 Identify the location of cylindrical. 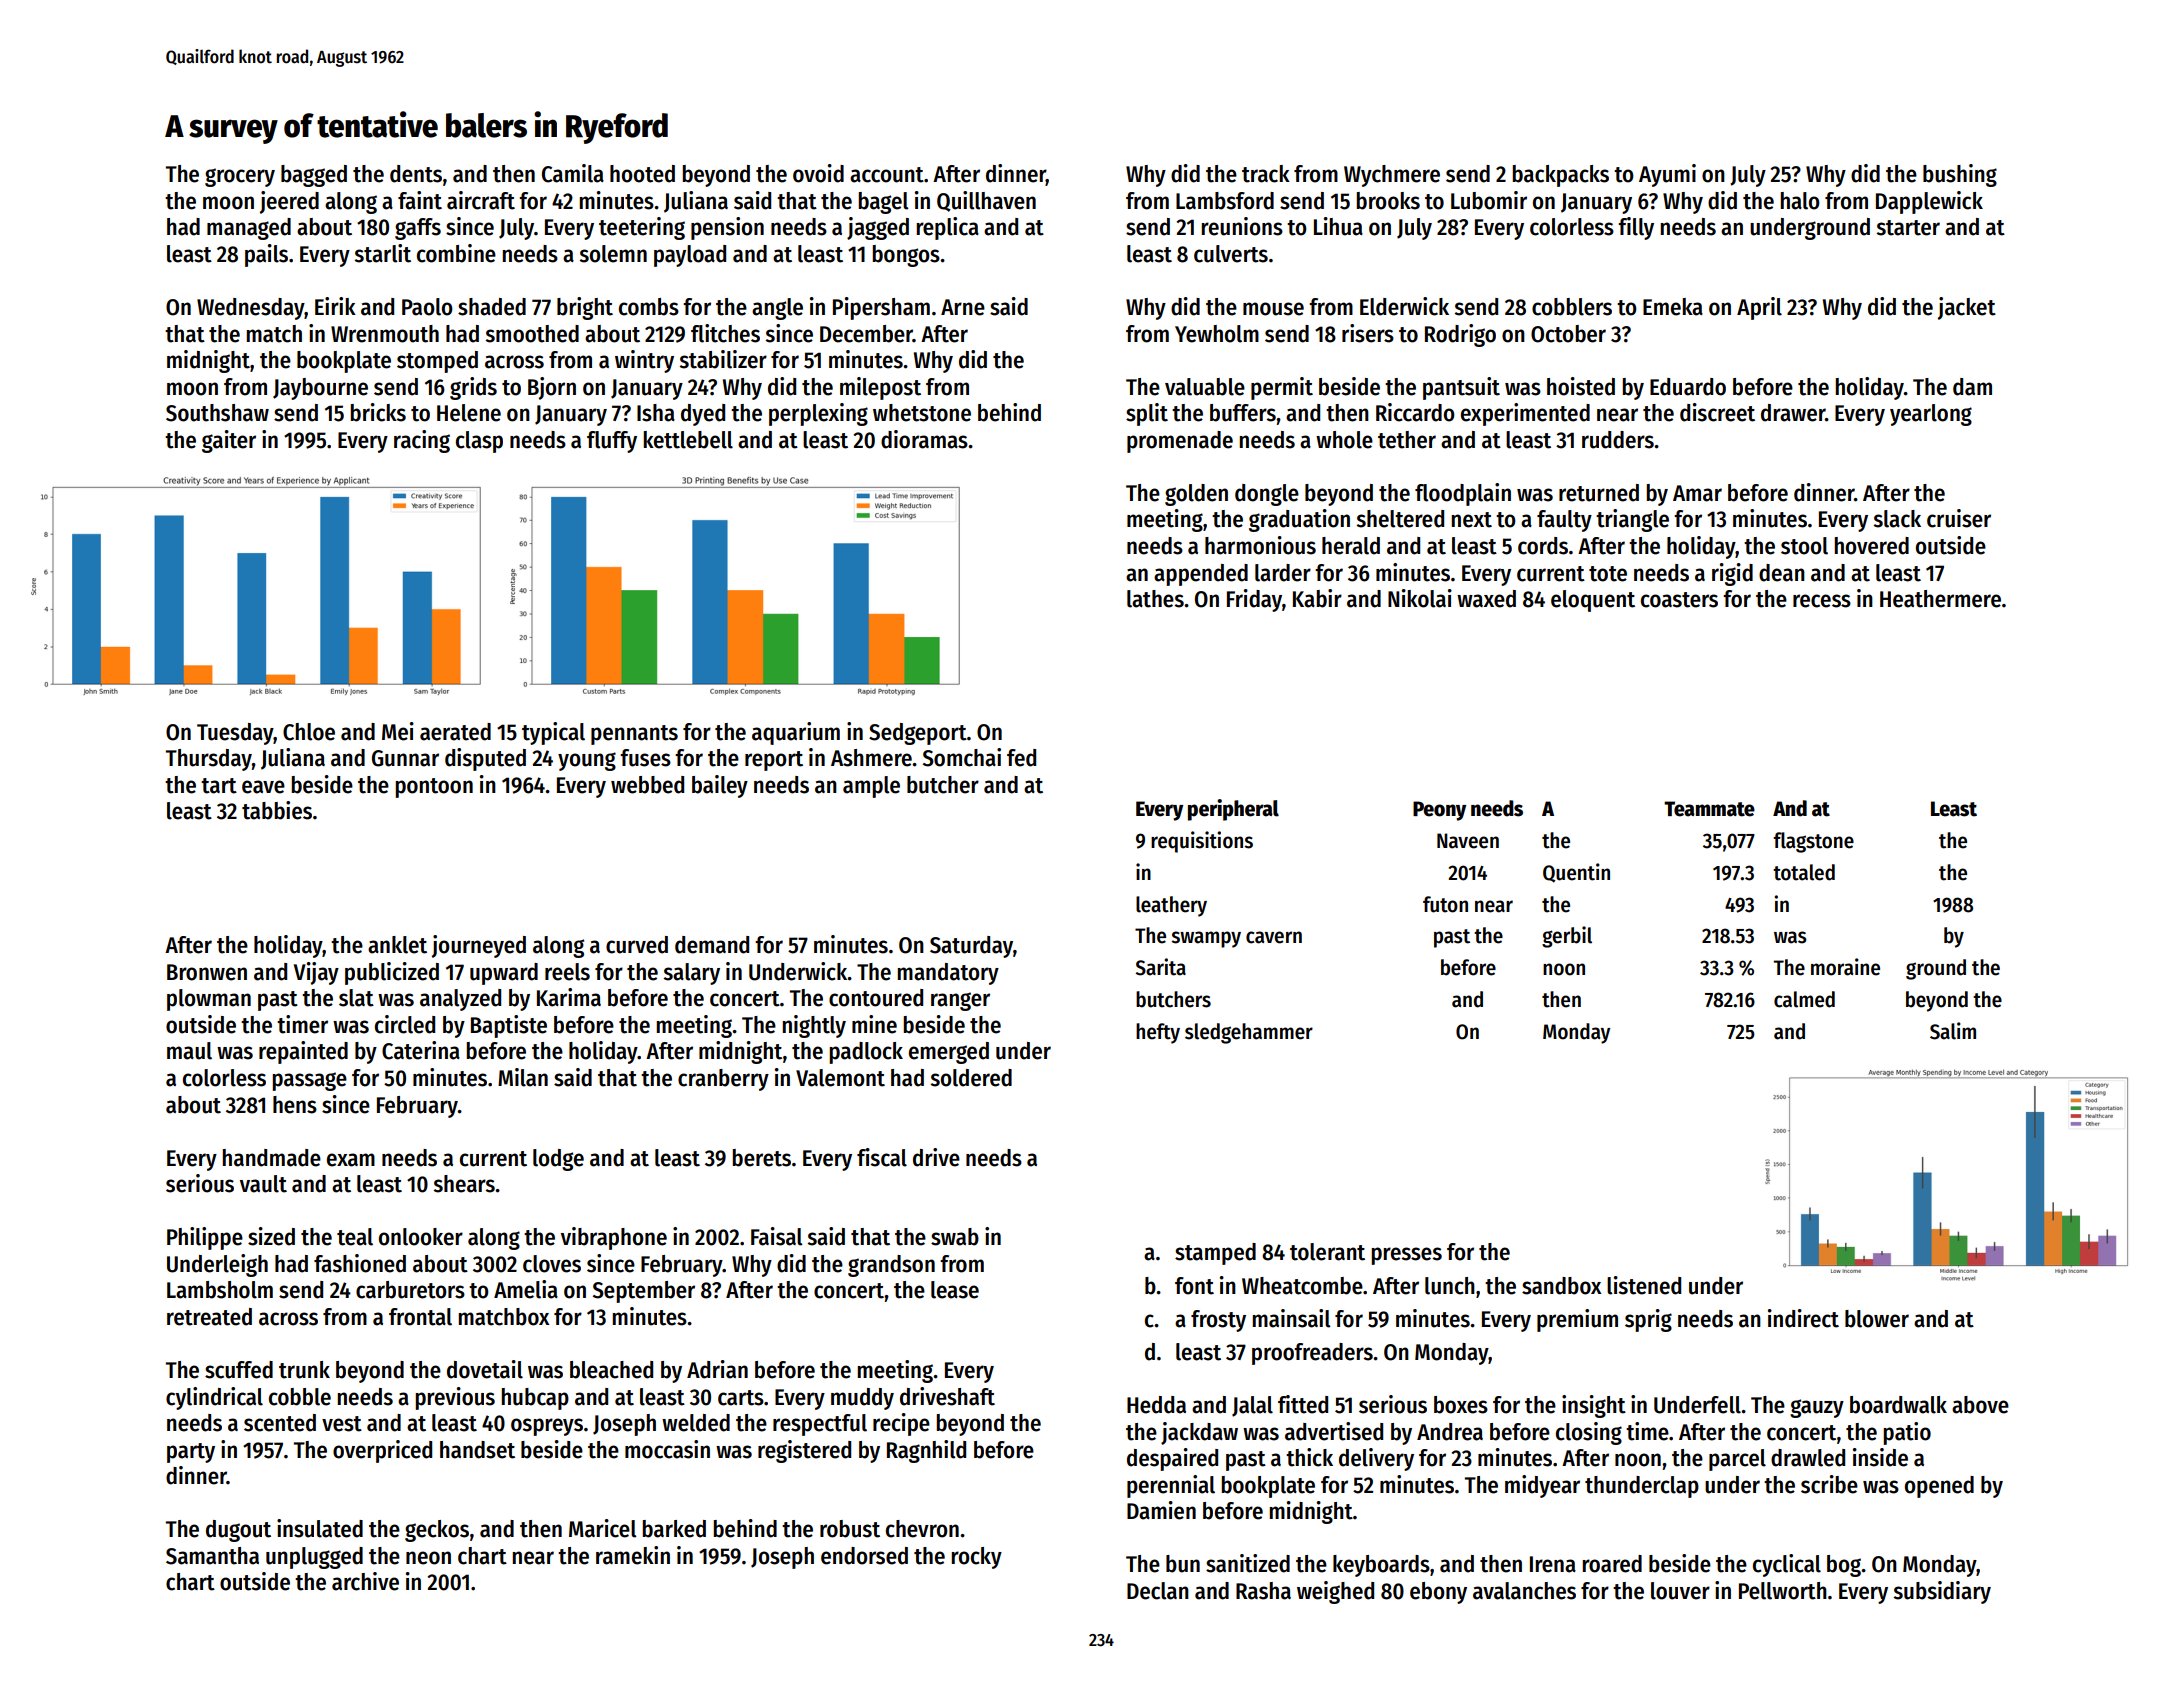
(214, 1398).
